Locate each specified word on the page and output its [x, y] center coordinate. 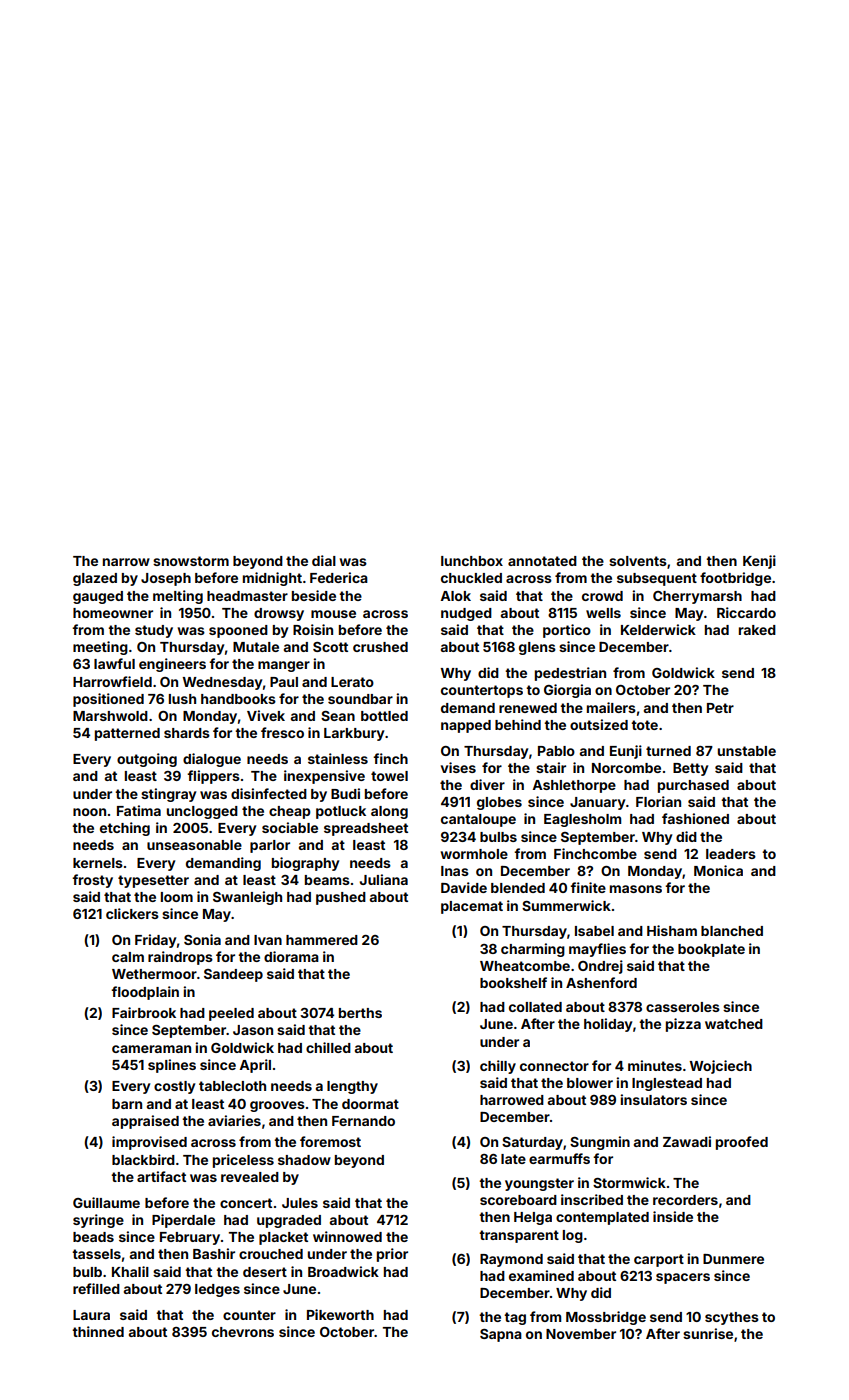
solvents [638, 561]
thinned [98, 1331]
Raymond [511, 1260]
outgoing [147, 760]
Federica [339, 577]
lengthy [352, 1087]
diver [487, 784]
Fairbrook [144, 1012]
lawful [114, 663]
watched [734, 1024]
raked [757, 630]
